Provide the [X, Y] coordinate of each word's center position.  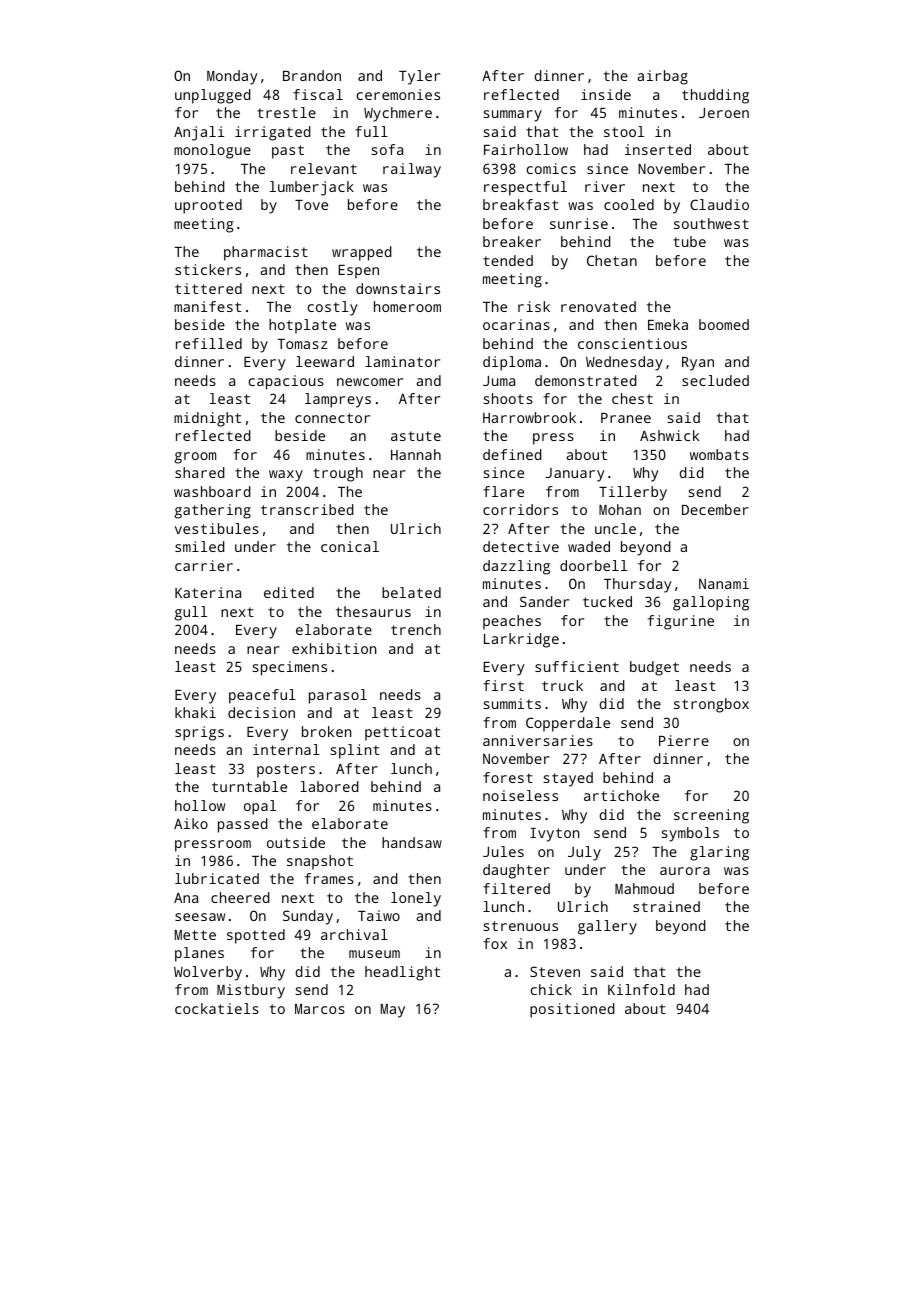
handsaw [412, 842]
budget [654, 668]
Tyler [419, 77]
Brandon [312, 75]
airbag [663, 77]
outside [296, 842]
